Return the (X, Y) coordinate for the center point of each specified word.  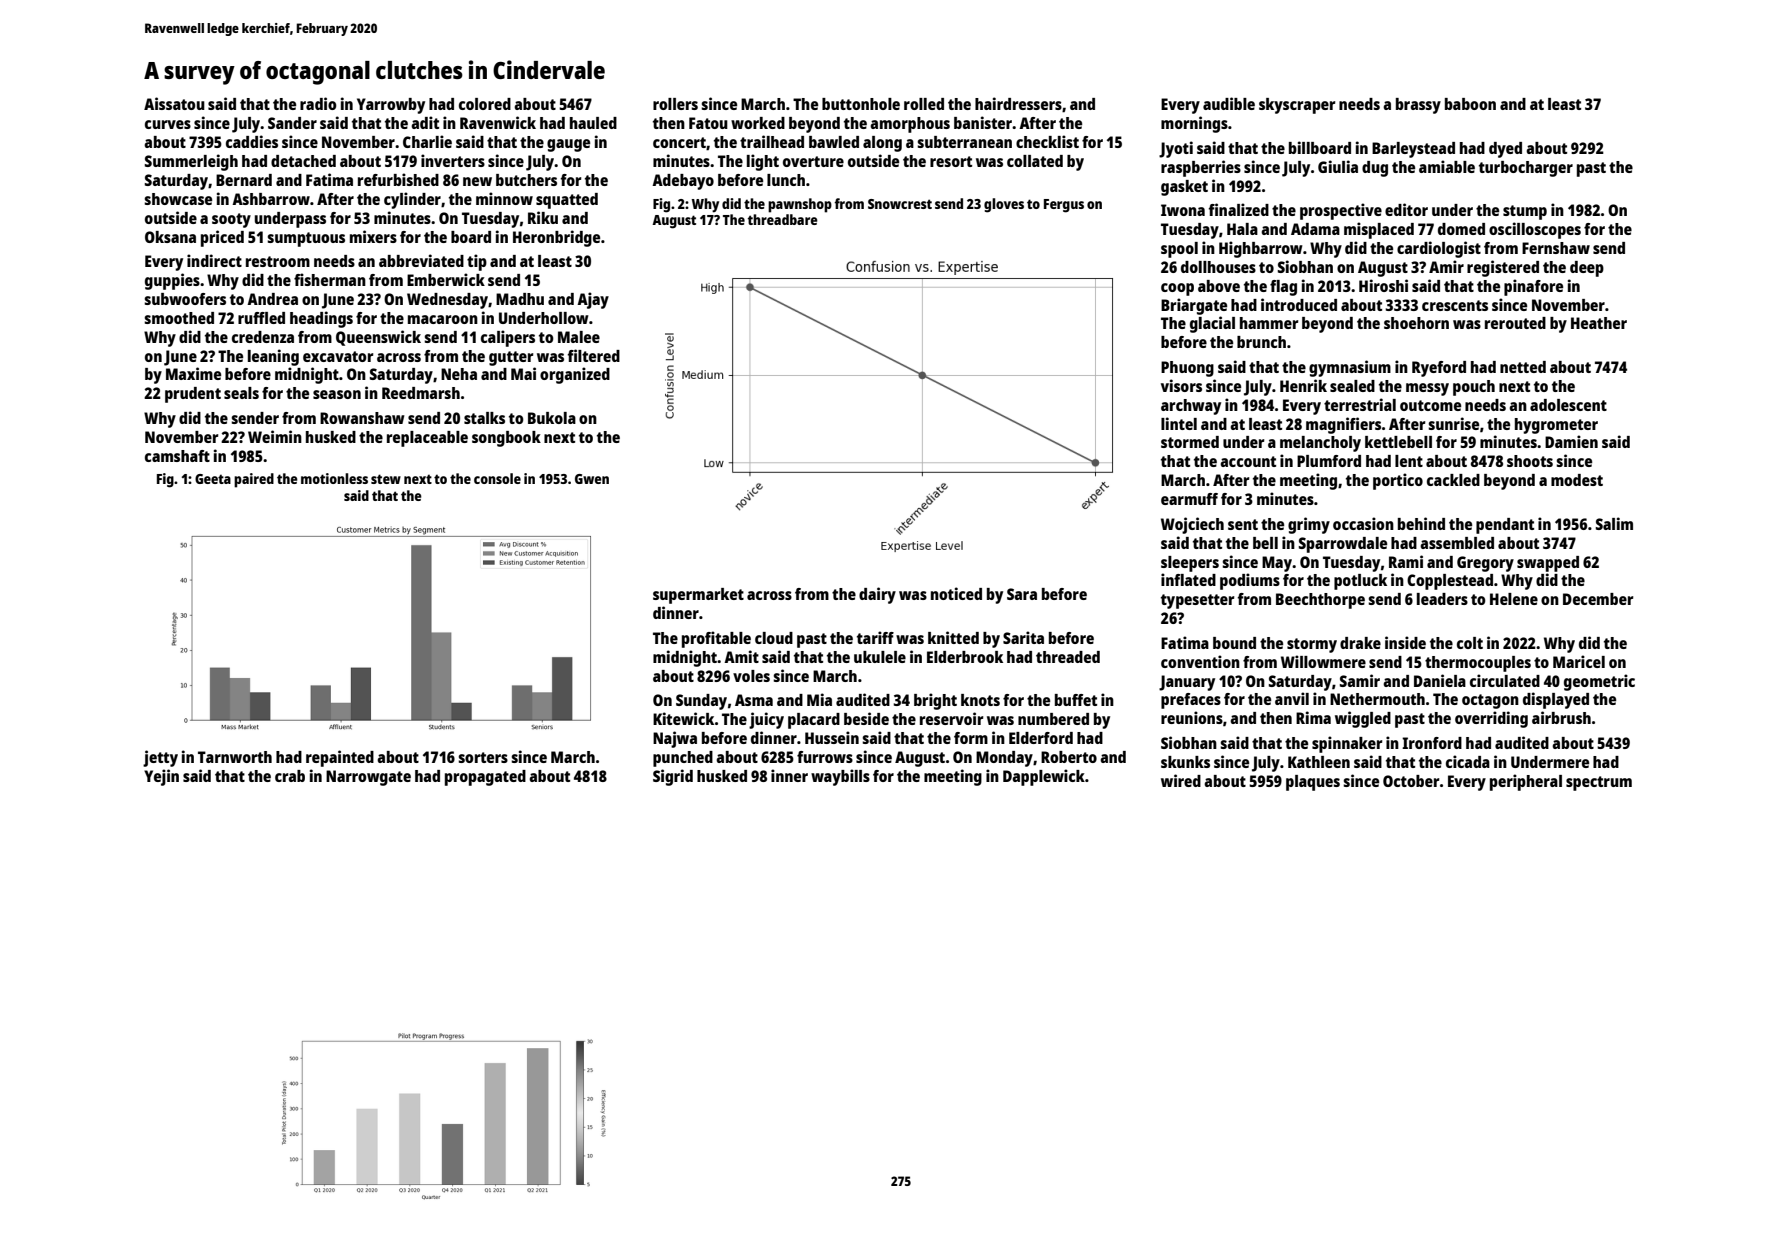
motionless (334, 478)
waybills (840, 777)
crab (290, 776)
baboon (1470, 104)
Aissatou (174, 103)
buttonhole (861, 104)
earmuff (1189, 499)
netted (1523, 367)
